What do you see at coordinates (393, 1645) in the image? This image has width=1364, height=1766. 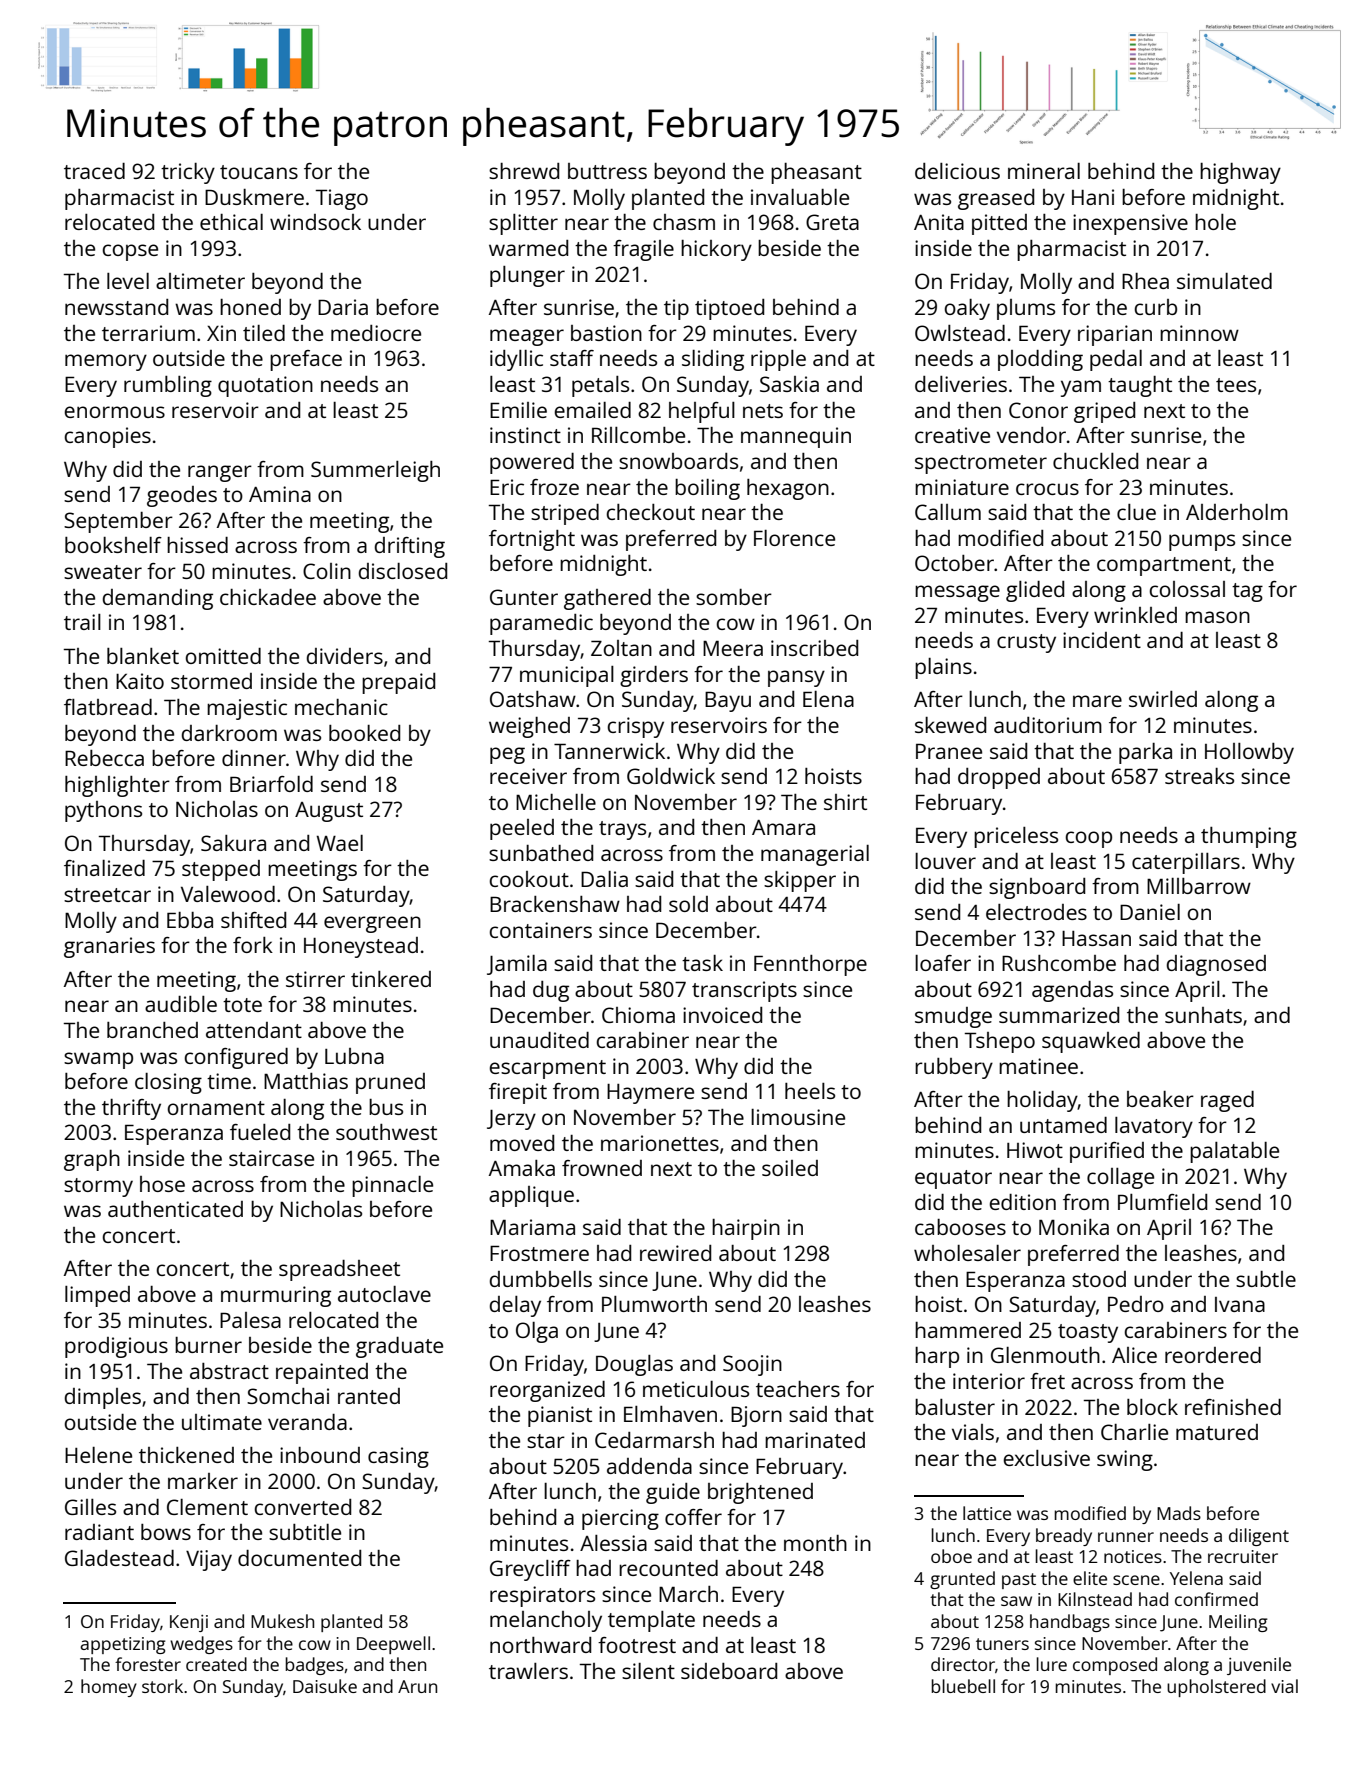 I see `Deepwell` at bounding box center [393, 1645].
